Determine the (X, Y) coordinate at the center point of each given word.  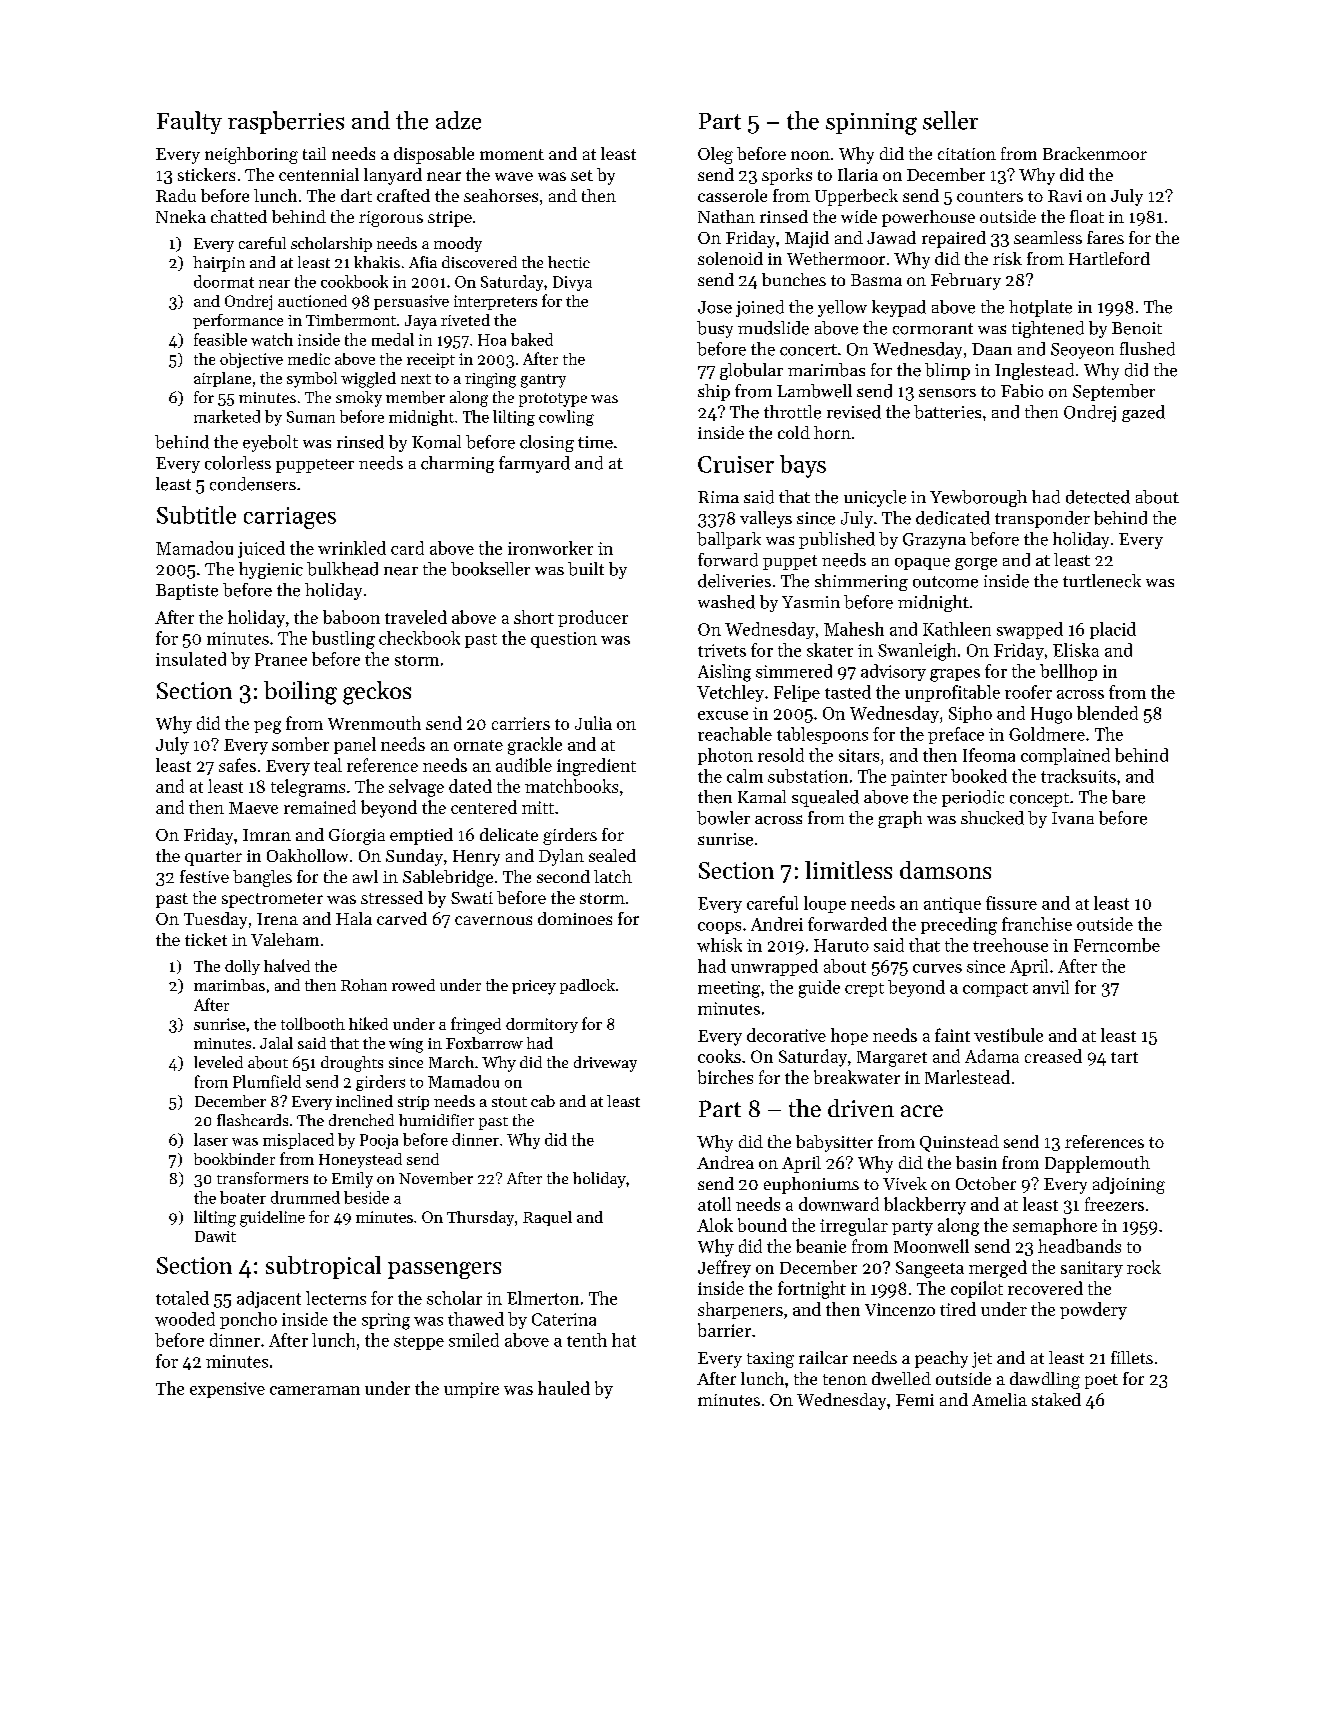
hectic (569, 262)
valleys (766, 519)
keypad (899, 308)
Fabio (1022, 391)
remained (320, 807)
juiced (261, 549)
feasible (220, 339)
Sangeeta (930, 1269)
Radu (176, 195)
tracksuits (1078, 776)
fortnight (812, 1290)
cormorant (933, 329)
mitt (538, 807)
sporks (787, 176)
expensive (227, 1390)
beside (366, 1197)
